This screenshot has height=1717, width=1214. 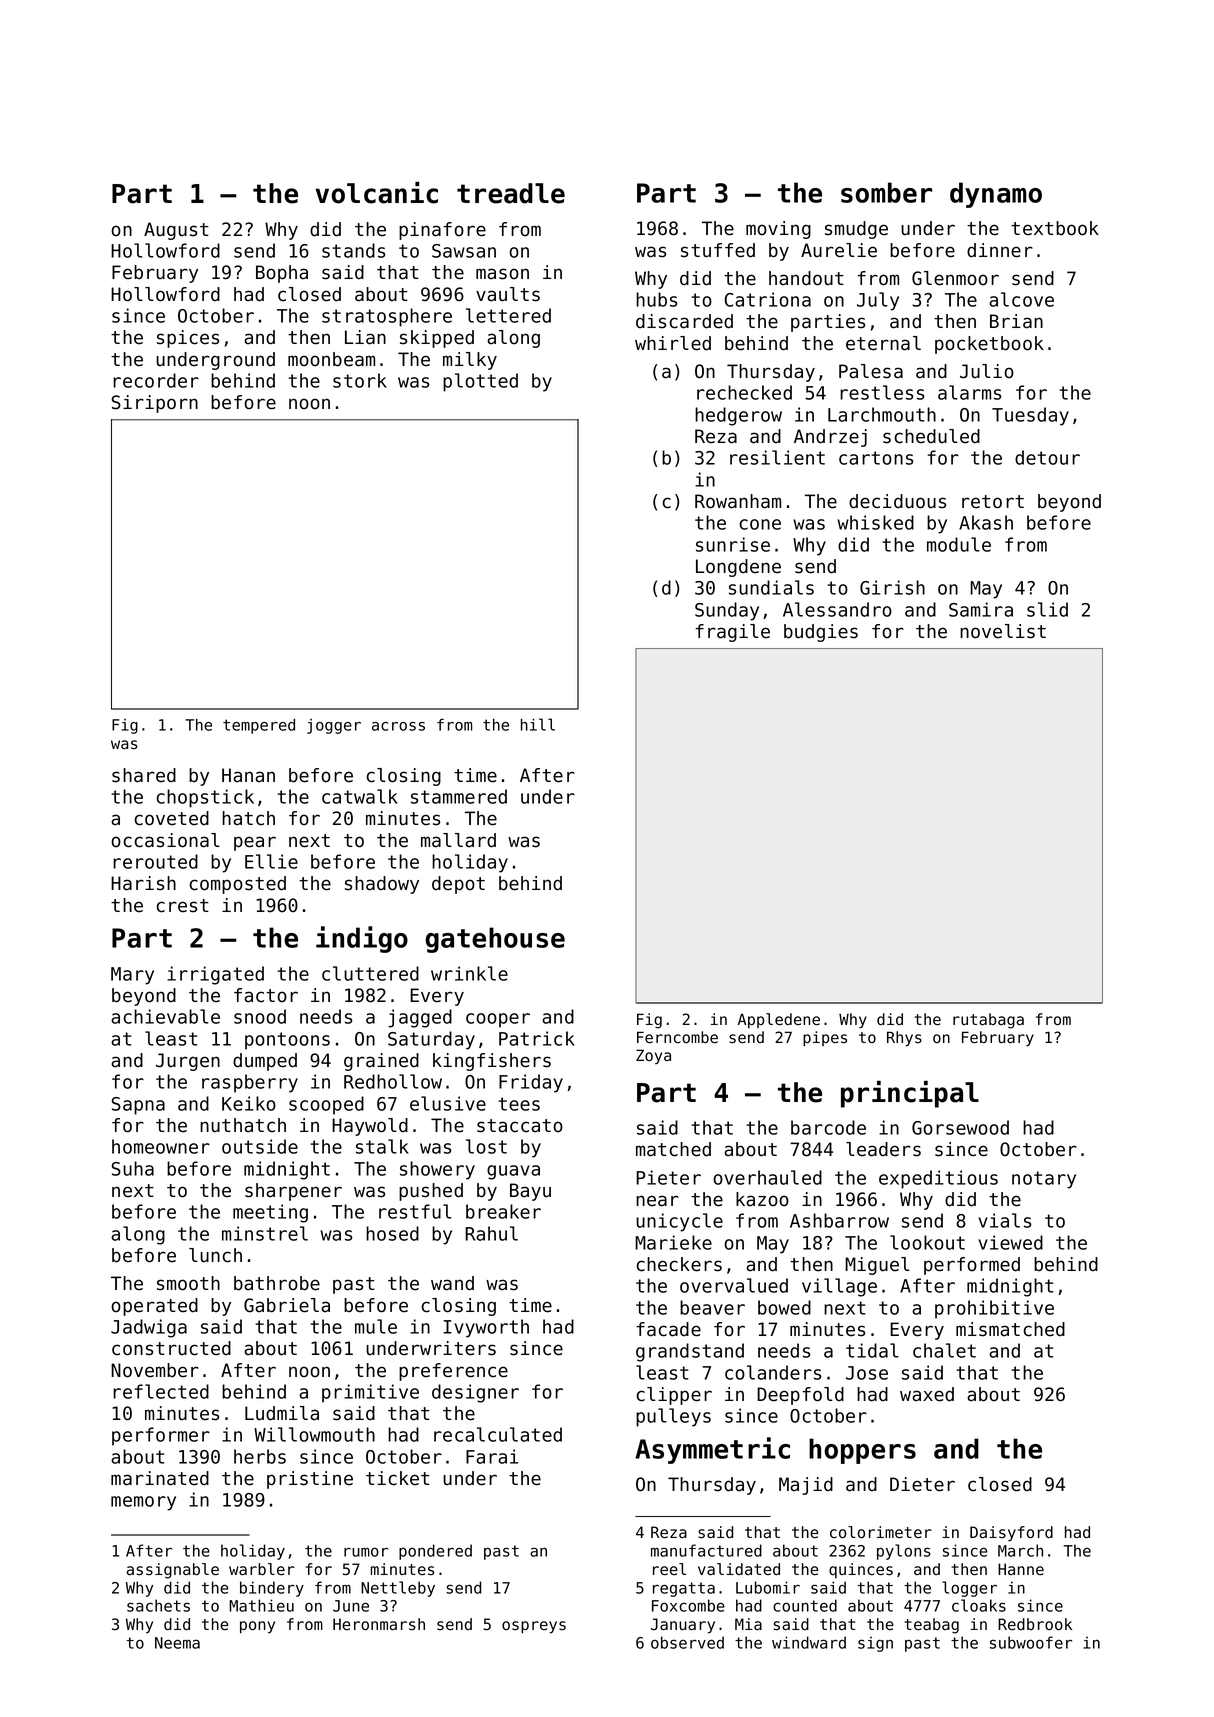 What do you see at coordinates (144, 775) in the screenshot?
I see `shared` at bounding box center [144, 775].
